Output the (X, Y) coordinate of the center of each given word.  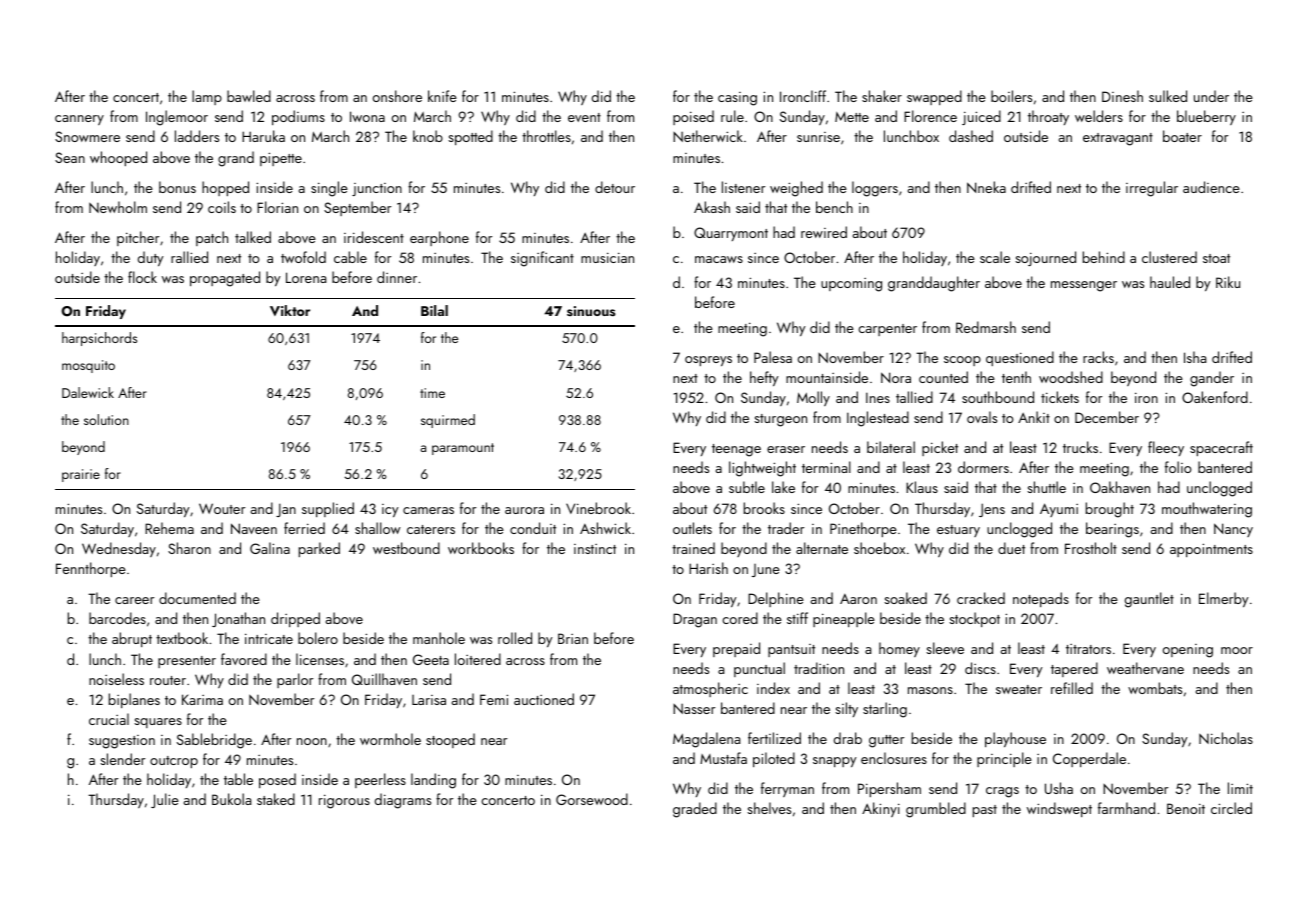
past (985, 811)
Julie (165, 800)
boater (1182, 136)
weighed (796, 189)
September (357, 208)
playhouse (1015, 739)
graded (695, 810)
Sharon (189, 548)
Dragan (695, 620)
